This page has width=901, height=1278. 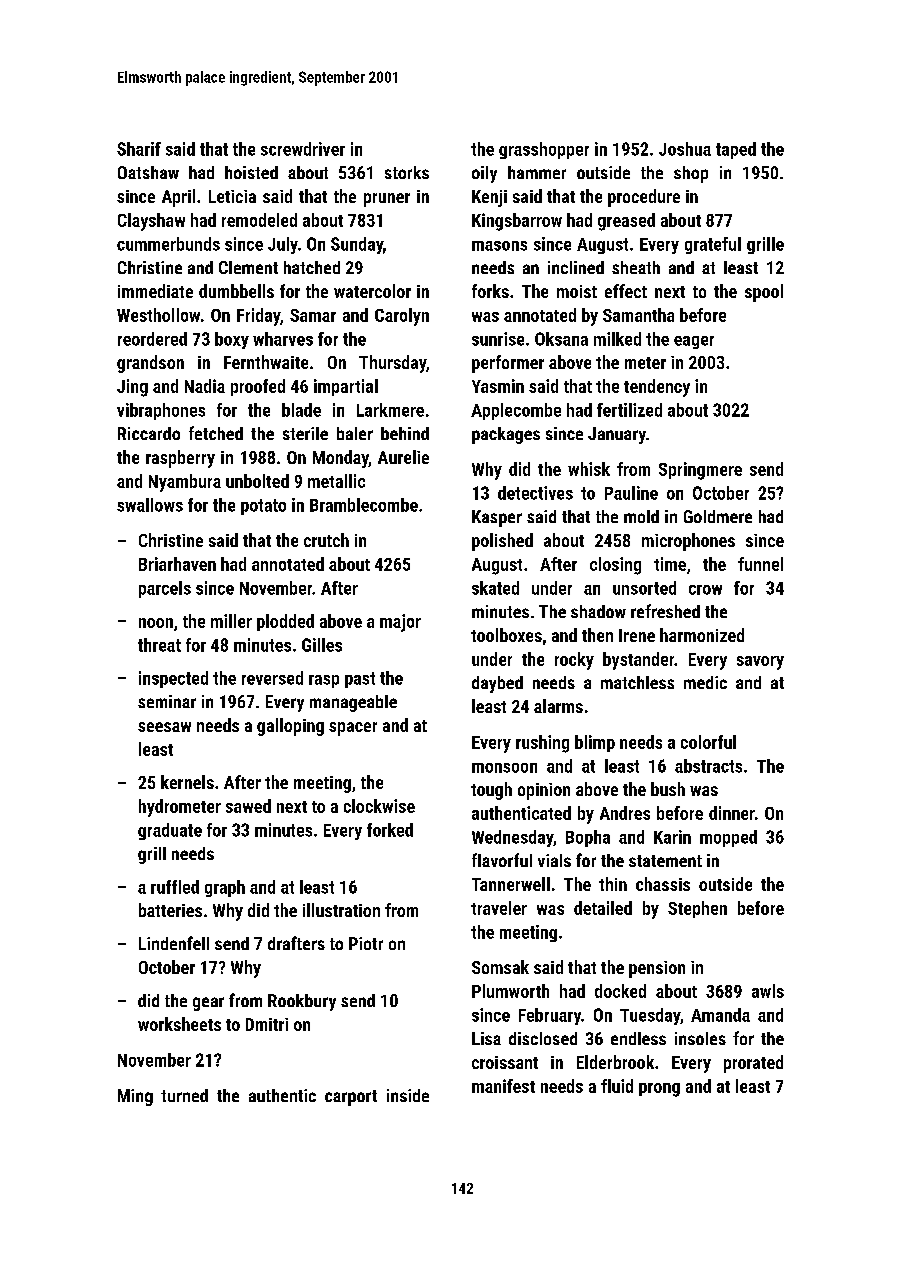 I want to click on Joshua, so click(x=685, y=149).
